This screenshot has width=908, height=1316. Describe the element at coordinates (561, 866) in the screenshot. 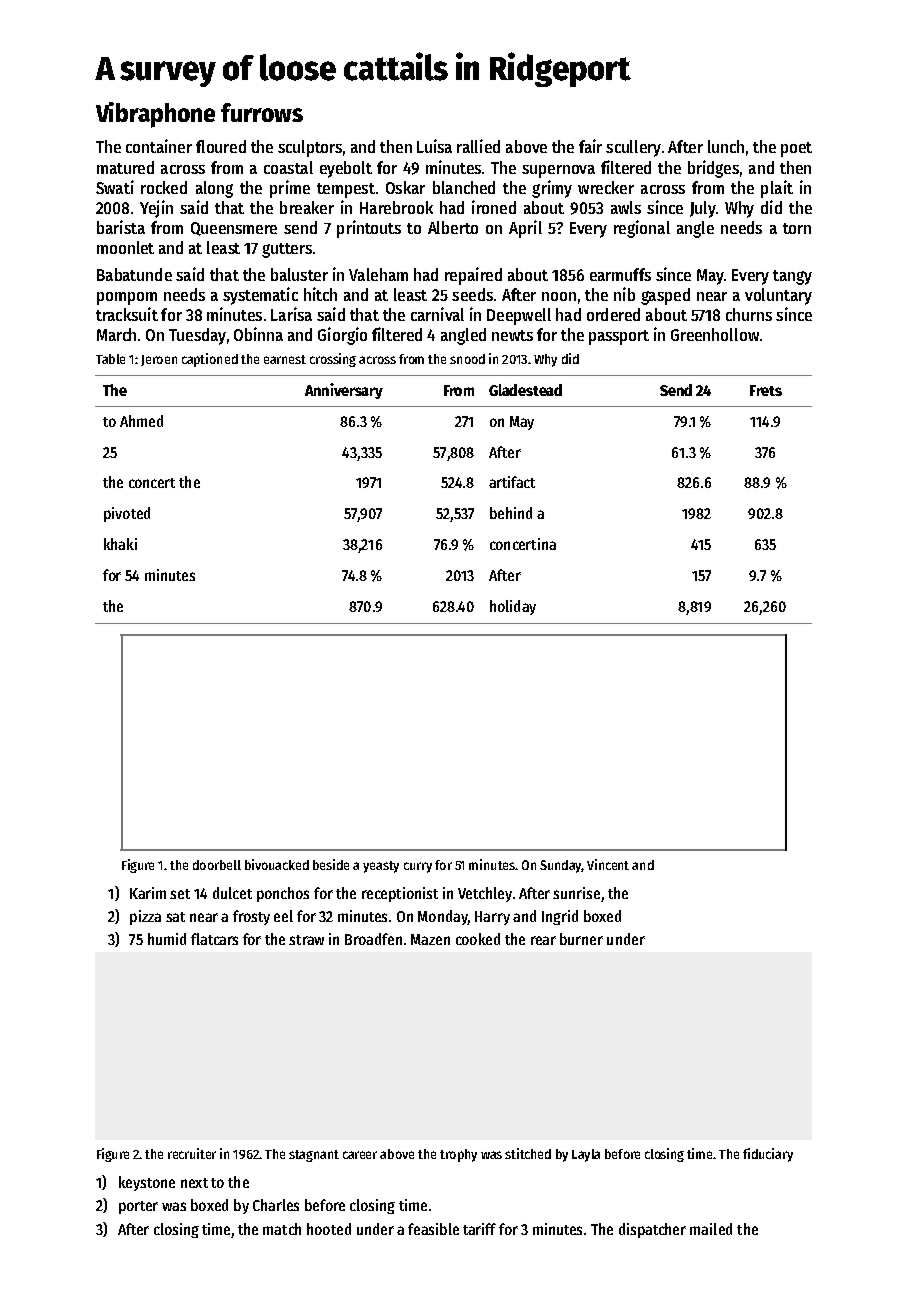

I see `Sunday` at that location.
